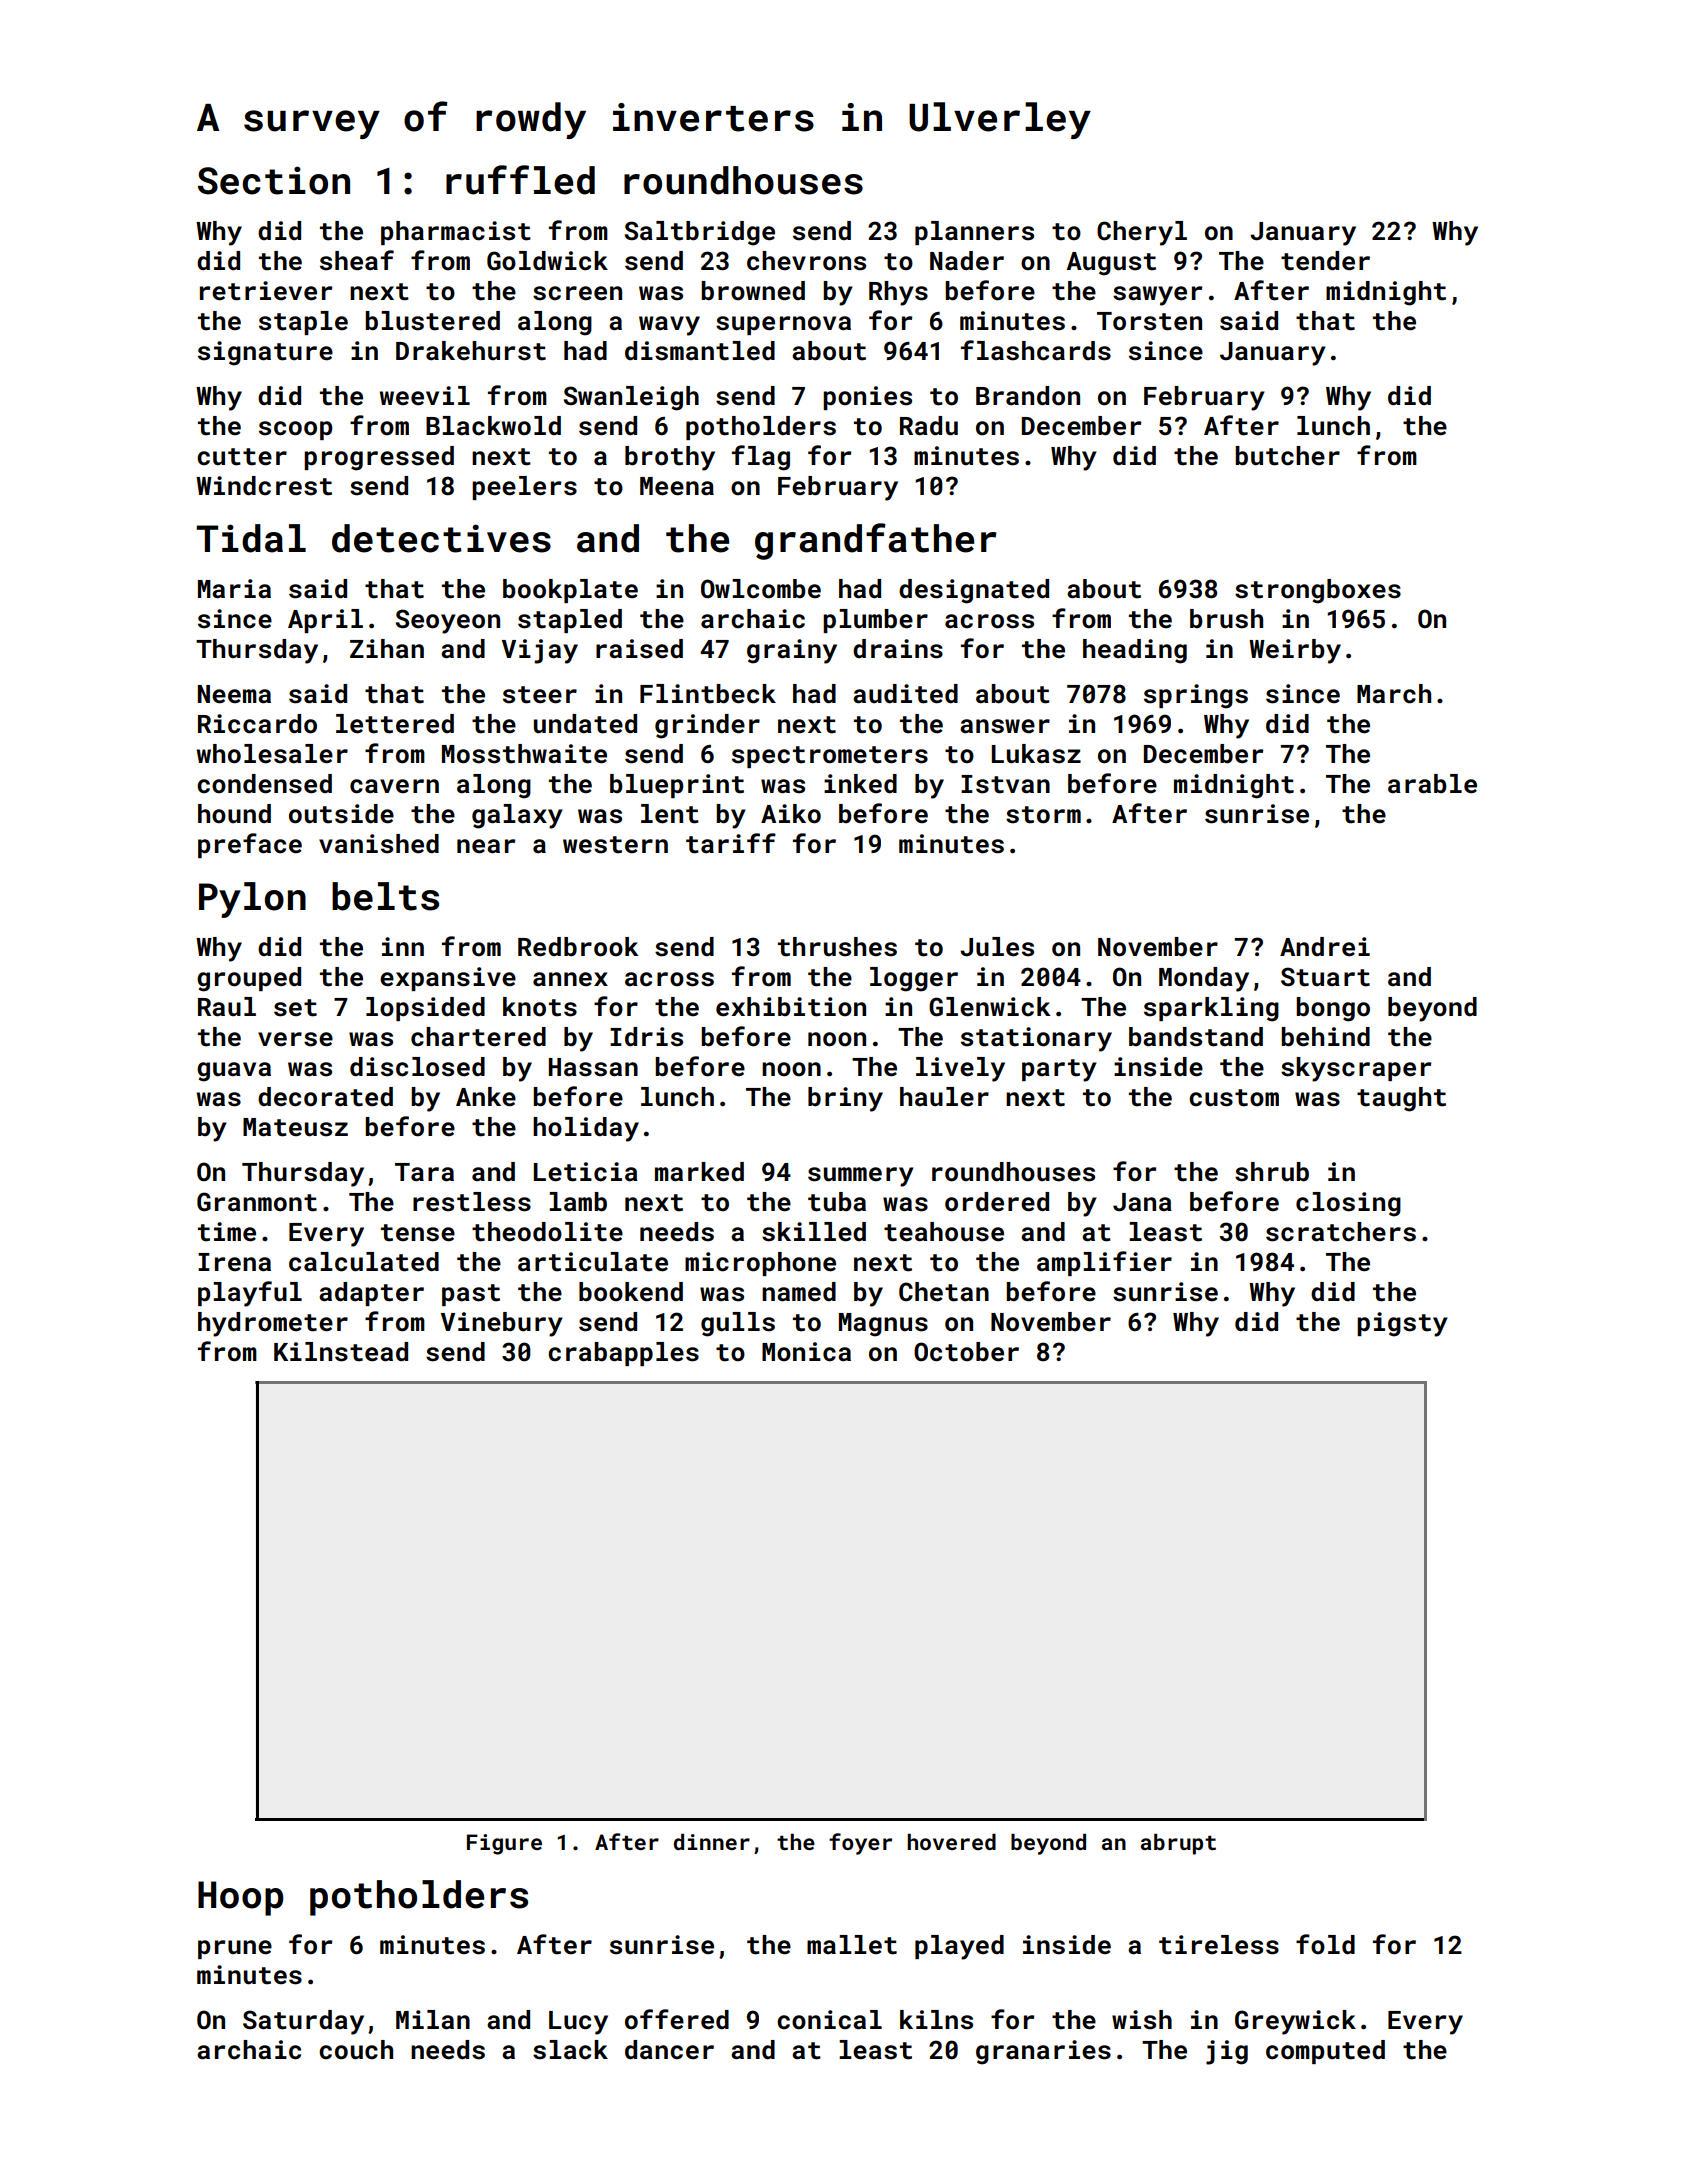 This screenshot has height=2178, width=1683. Describe the element at coordinates (1142, 233) in the screenshot. I see `Cheryl` at that location.
